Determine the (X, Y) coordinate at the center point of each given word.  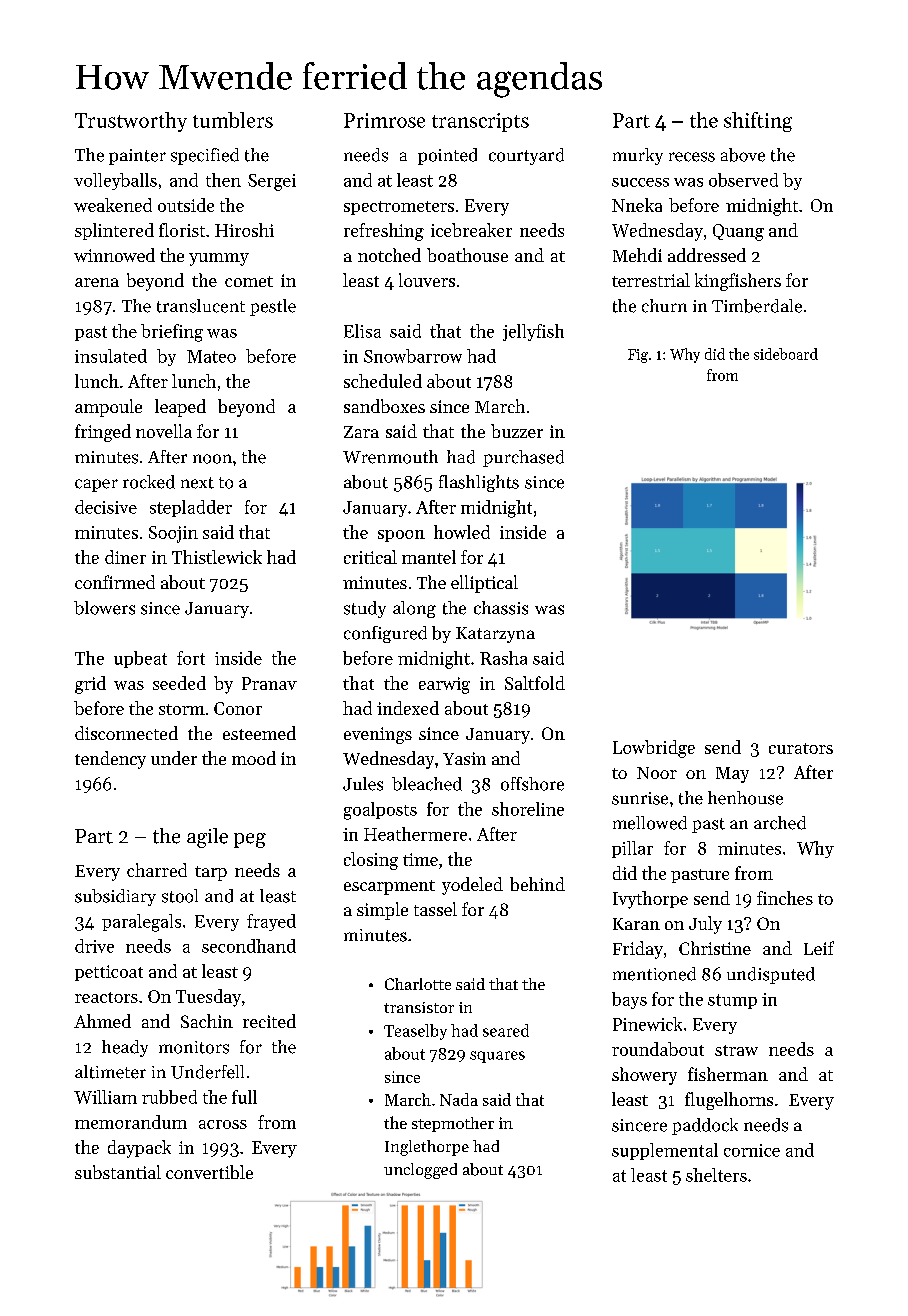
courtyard (526, 156)
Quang (738, 232)
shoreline (528, 809)
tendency (110, 760)
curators (801, 748)
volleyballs (115, 181)
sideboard (786, 354)
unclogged (420, 1171)
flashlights (479, 483)
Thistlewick (217, 557)
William (105, 1097)
